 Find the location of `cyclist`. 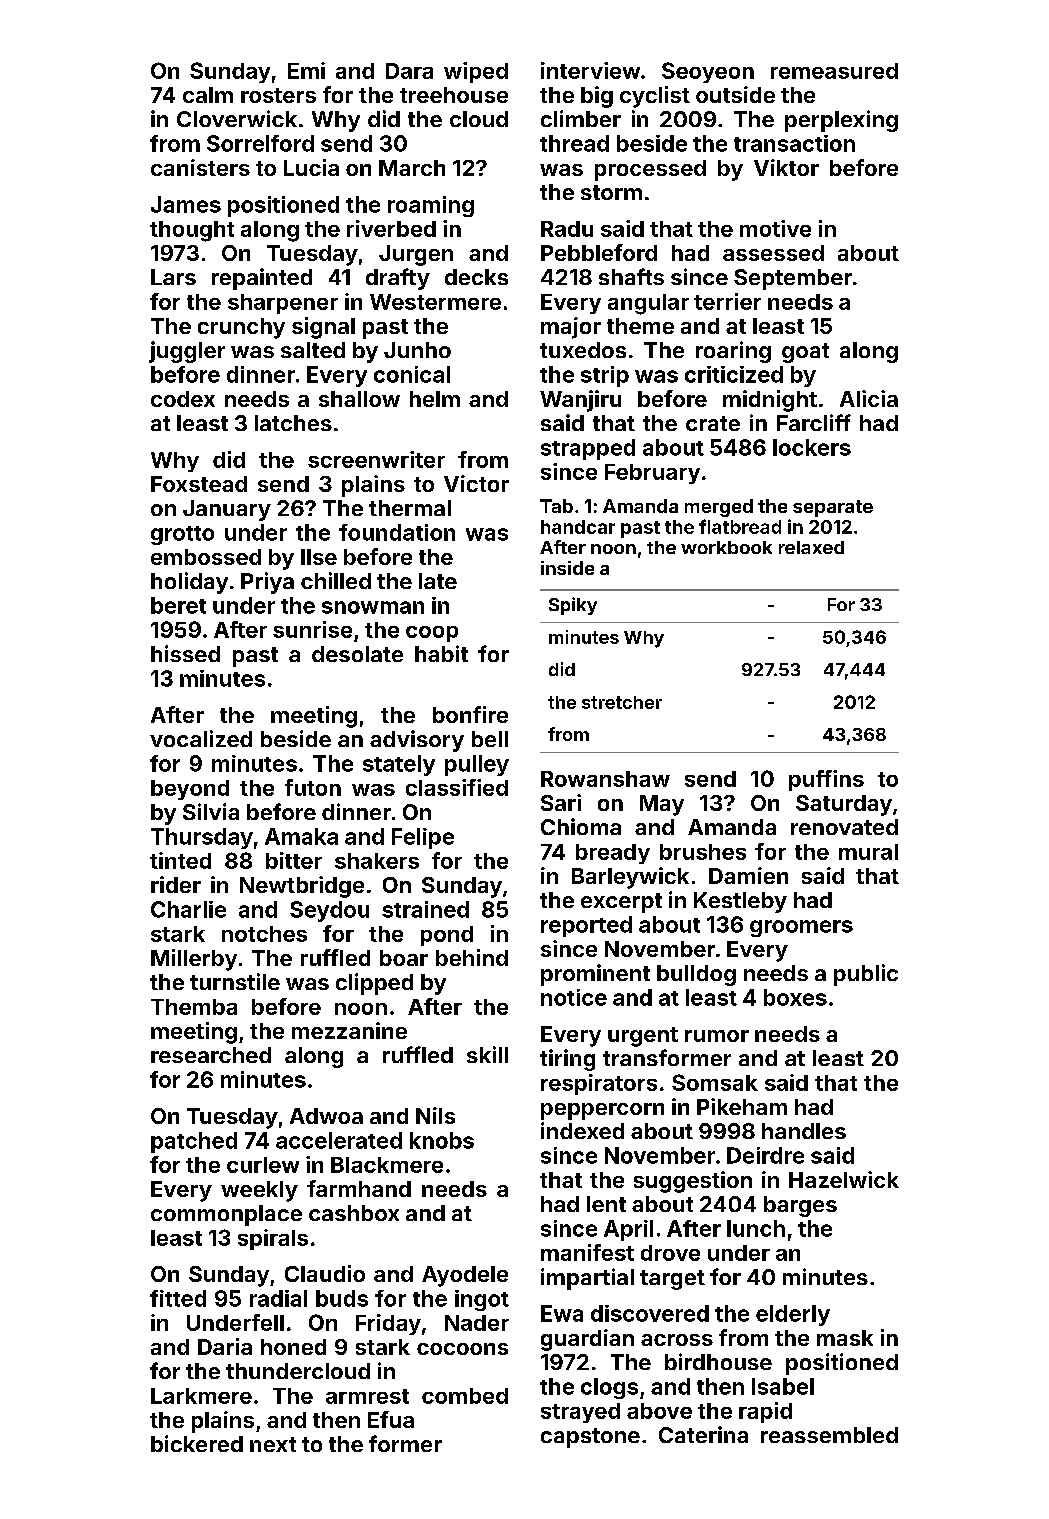

cyclist is located at coordinates (655, 97).
